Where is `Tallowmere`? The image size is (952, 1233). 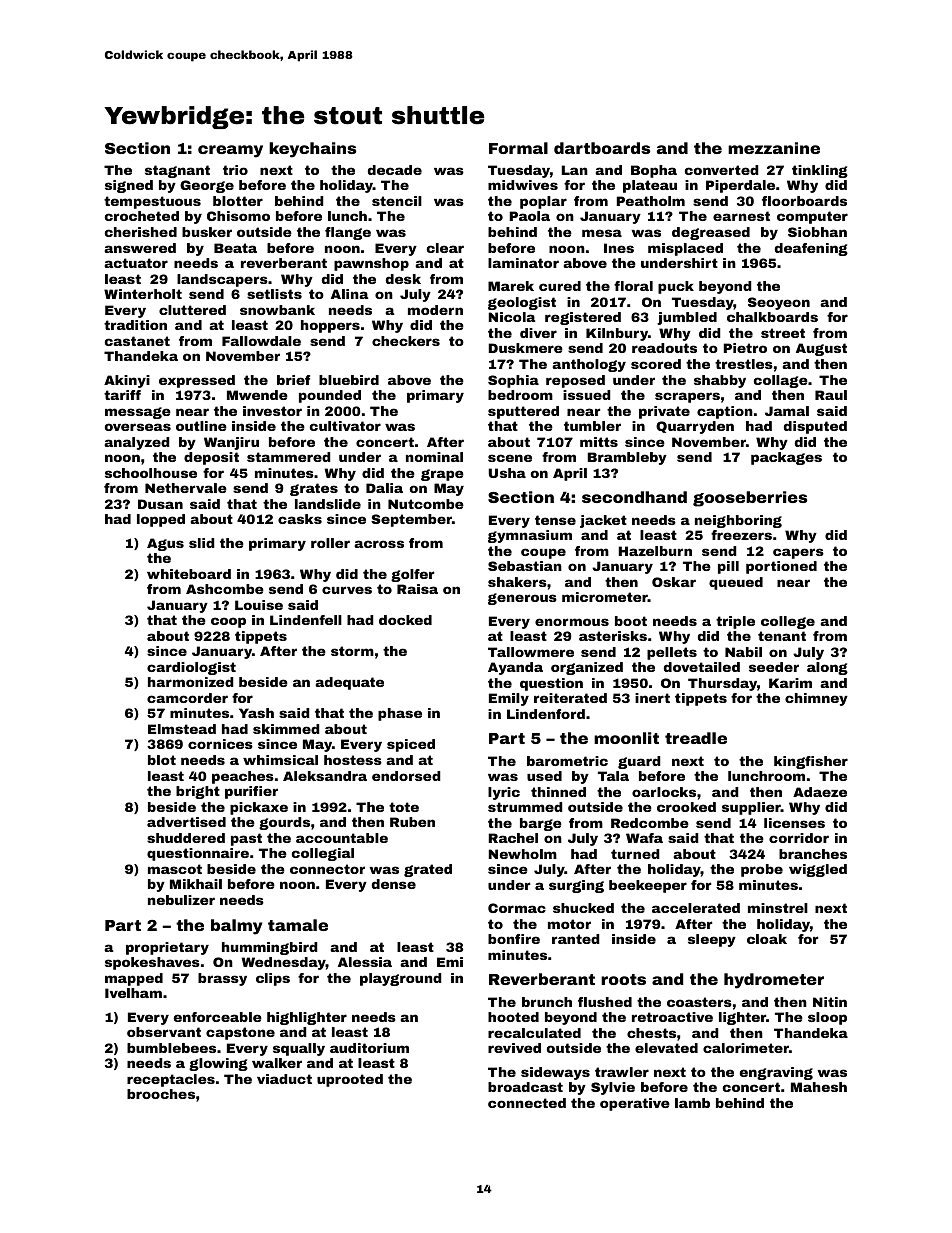
Tallowmere is located at coordinates (531, 652).
